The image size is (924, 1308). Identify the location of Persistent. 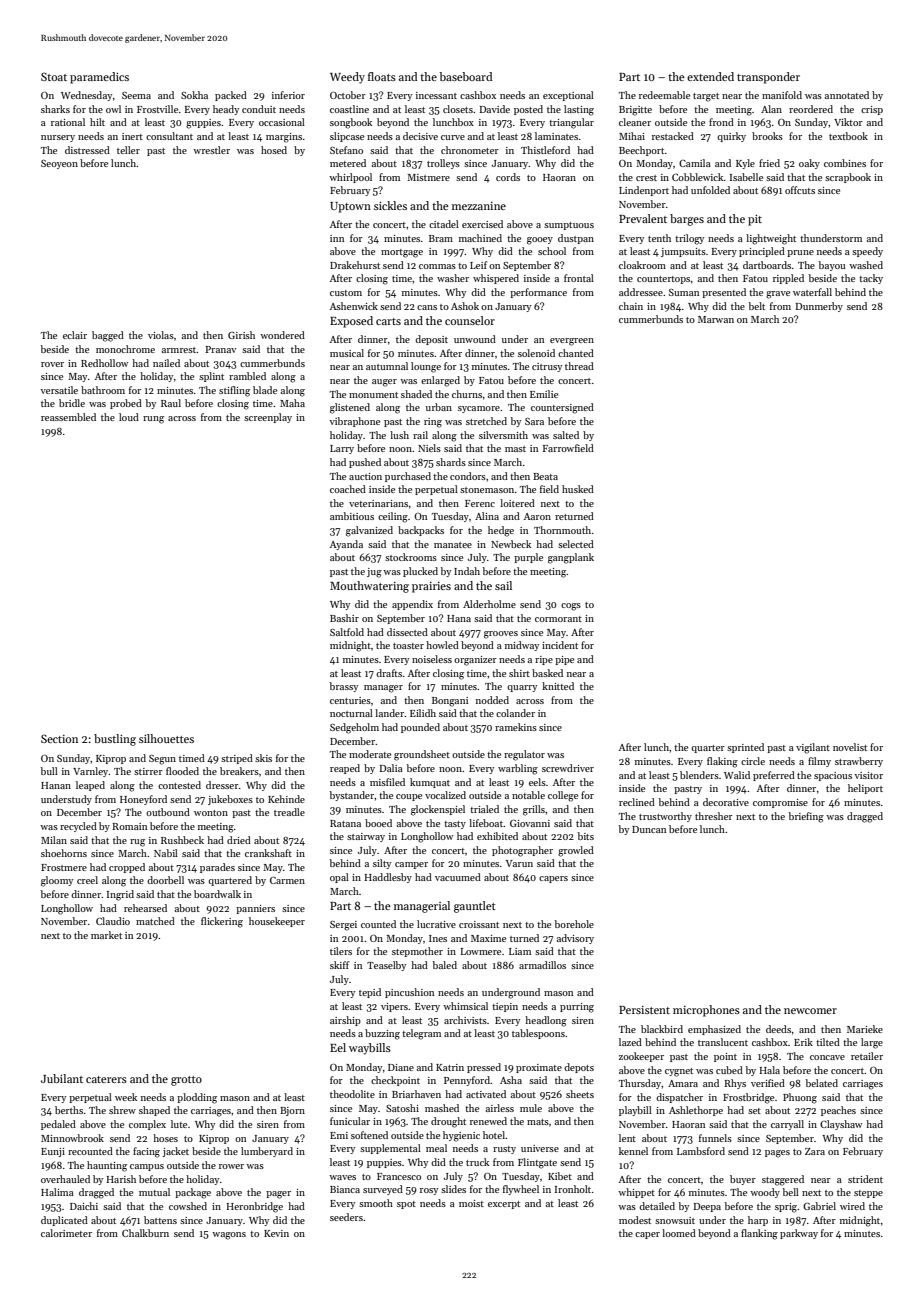
(644, 1010).
